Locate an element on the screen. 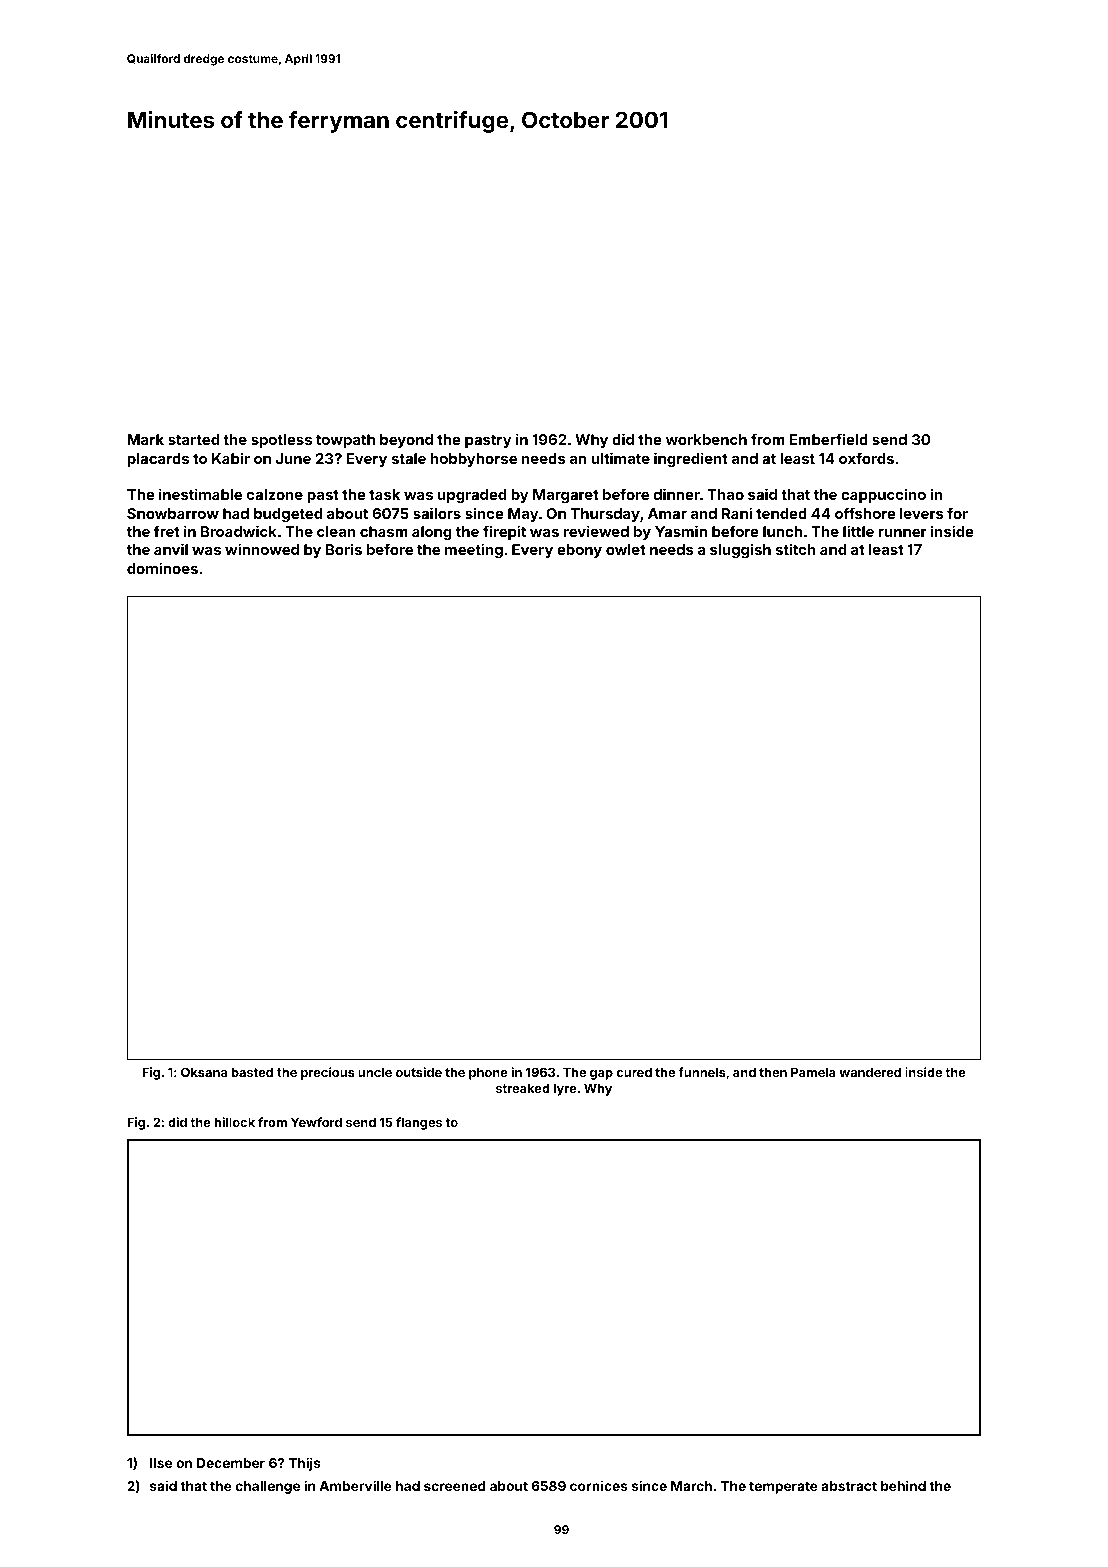  uncle is located at coordinates (375, 1072).
